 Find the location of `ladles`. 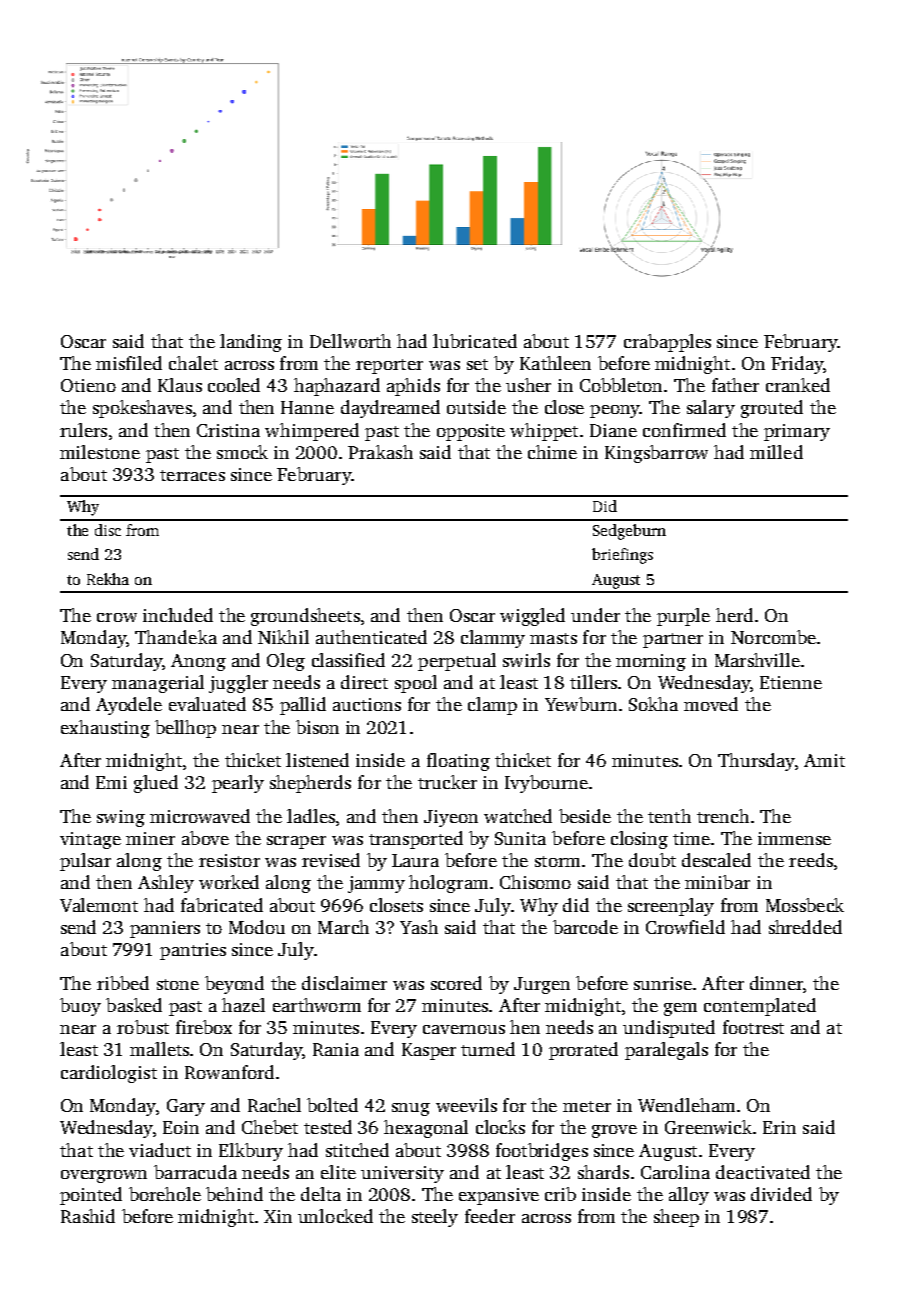

ladles is located at coordinates (311, 816).
